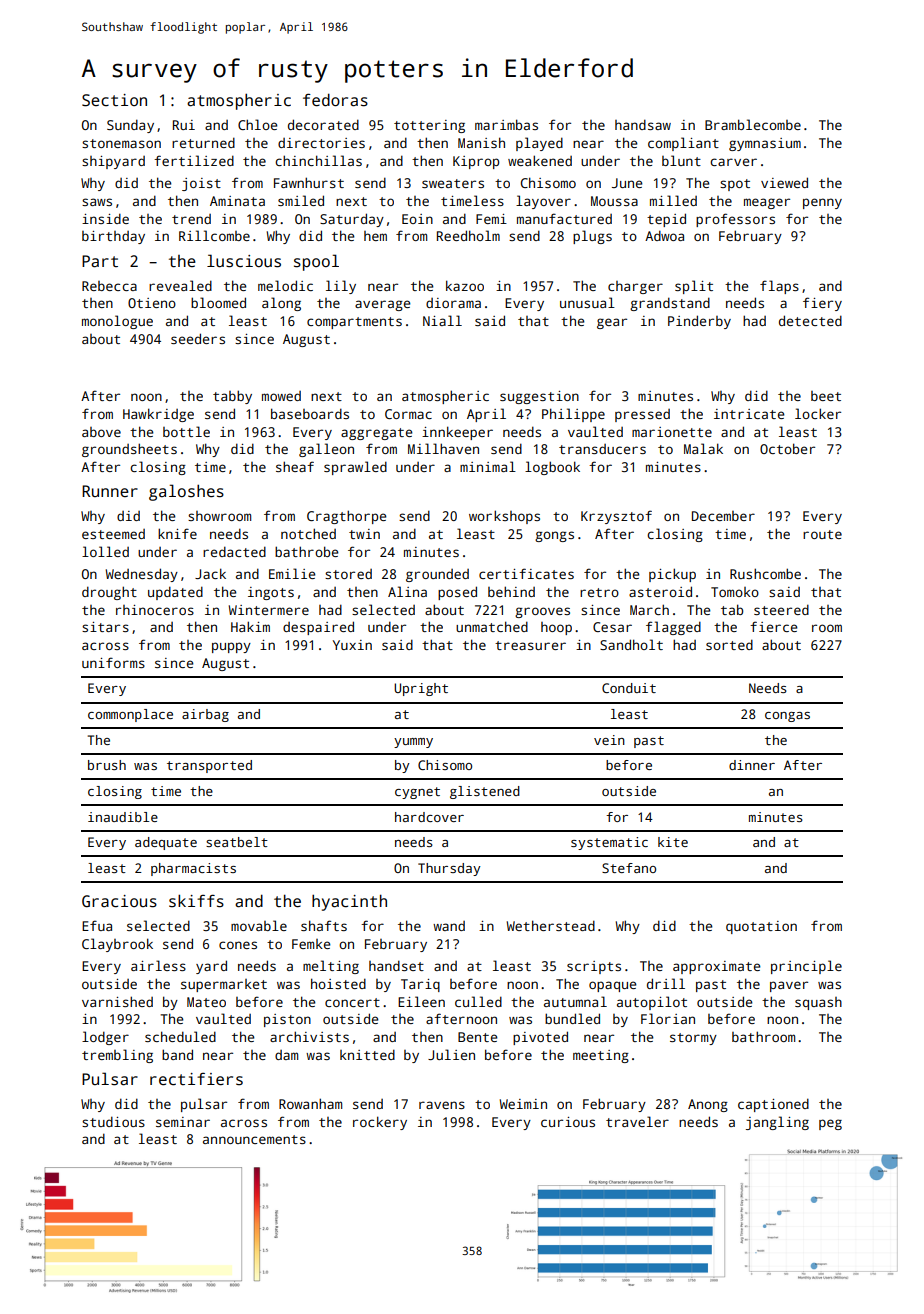 This image has height=1314, width=924. What do you see at coordinates (491, 219) in the image?
I see `Femi` at bounding box center [491, 219].
